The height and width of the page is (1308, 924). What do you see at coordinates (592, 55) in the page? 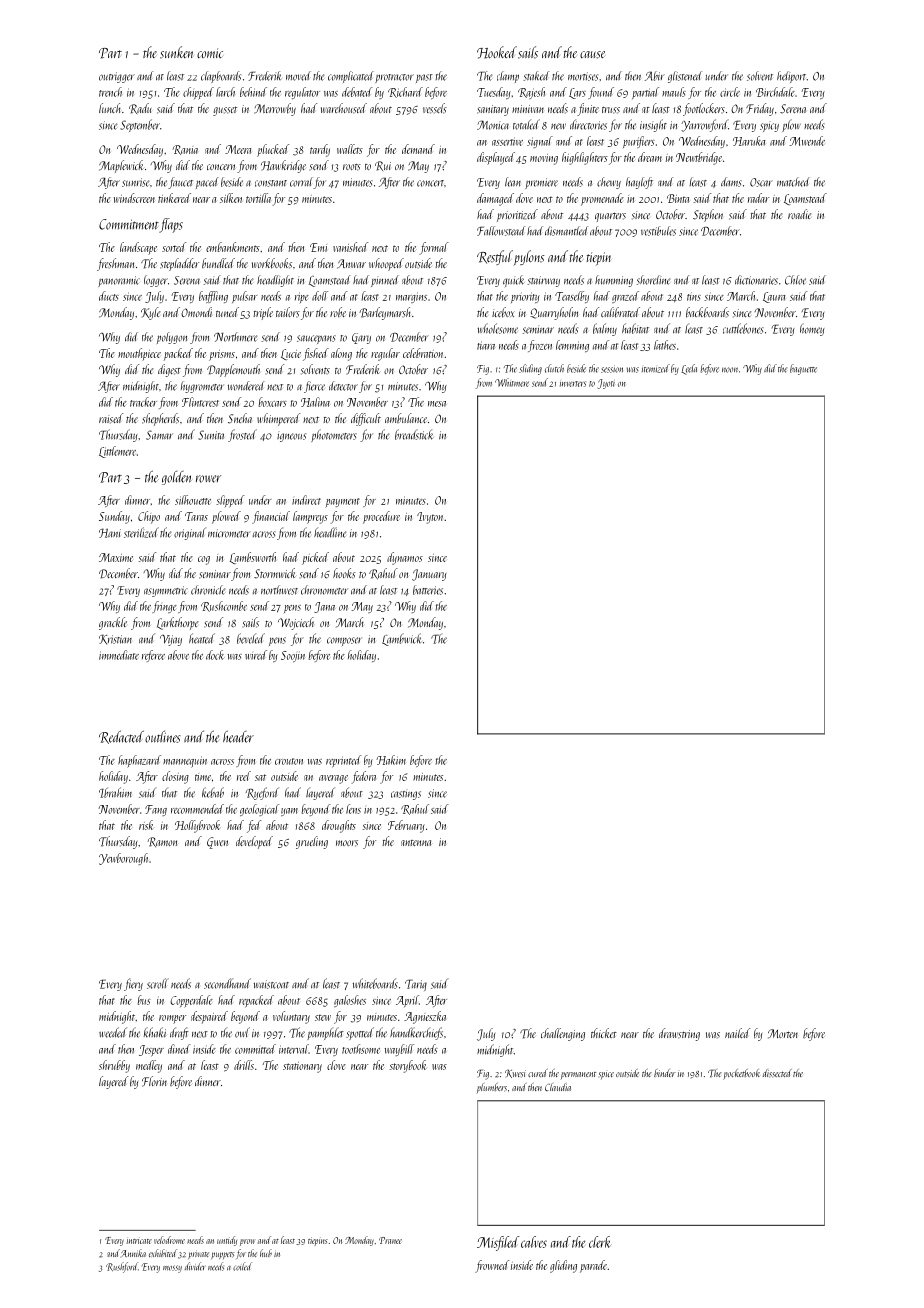
I see `cause` at bounding box center [592, 55].
